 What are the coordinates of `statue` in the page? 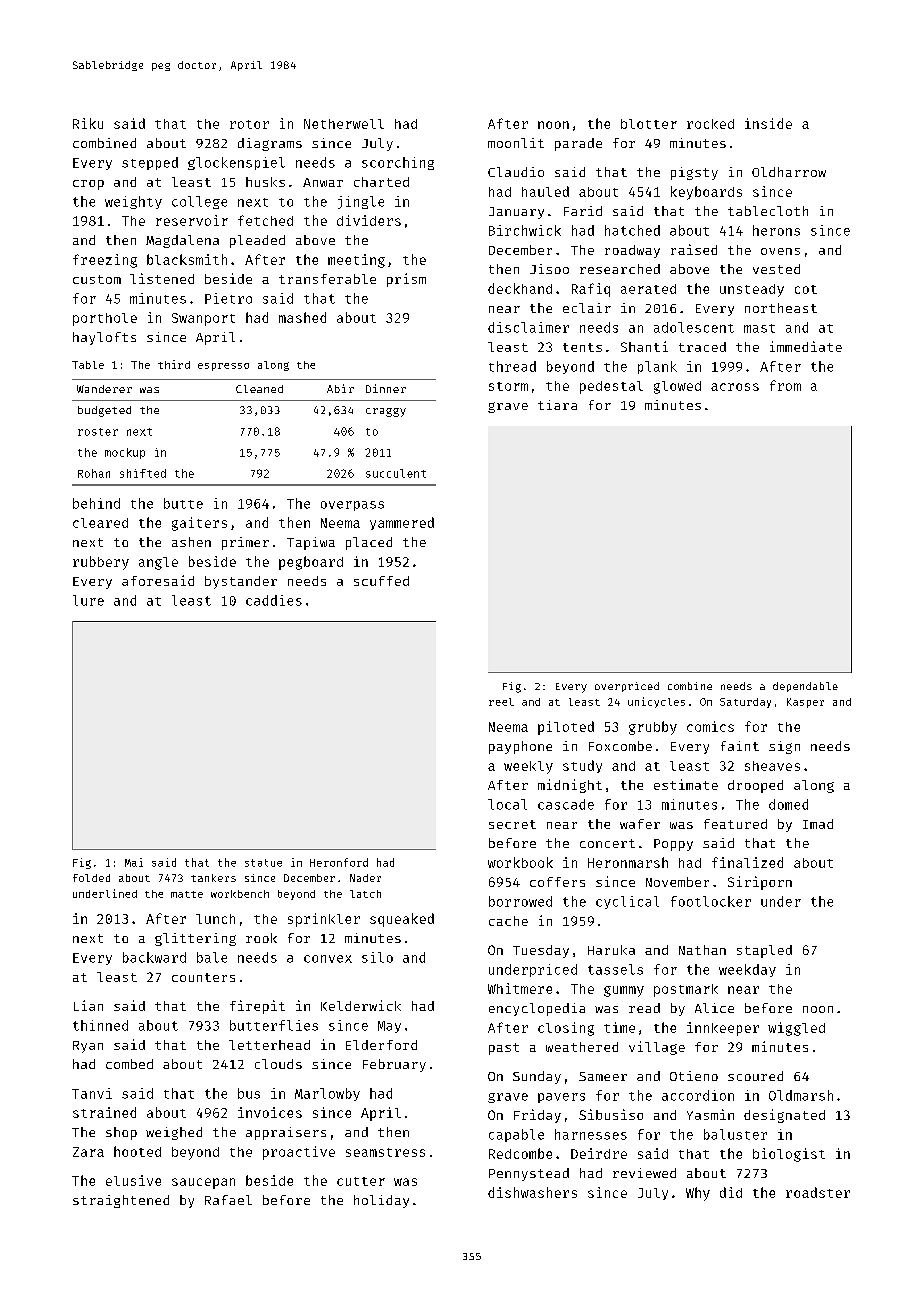 It's located at (263, 863).
